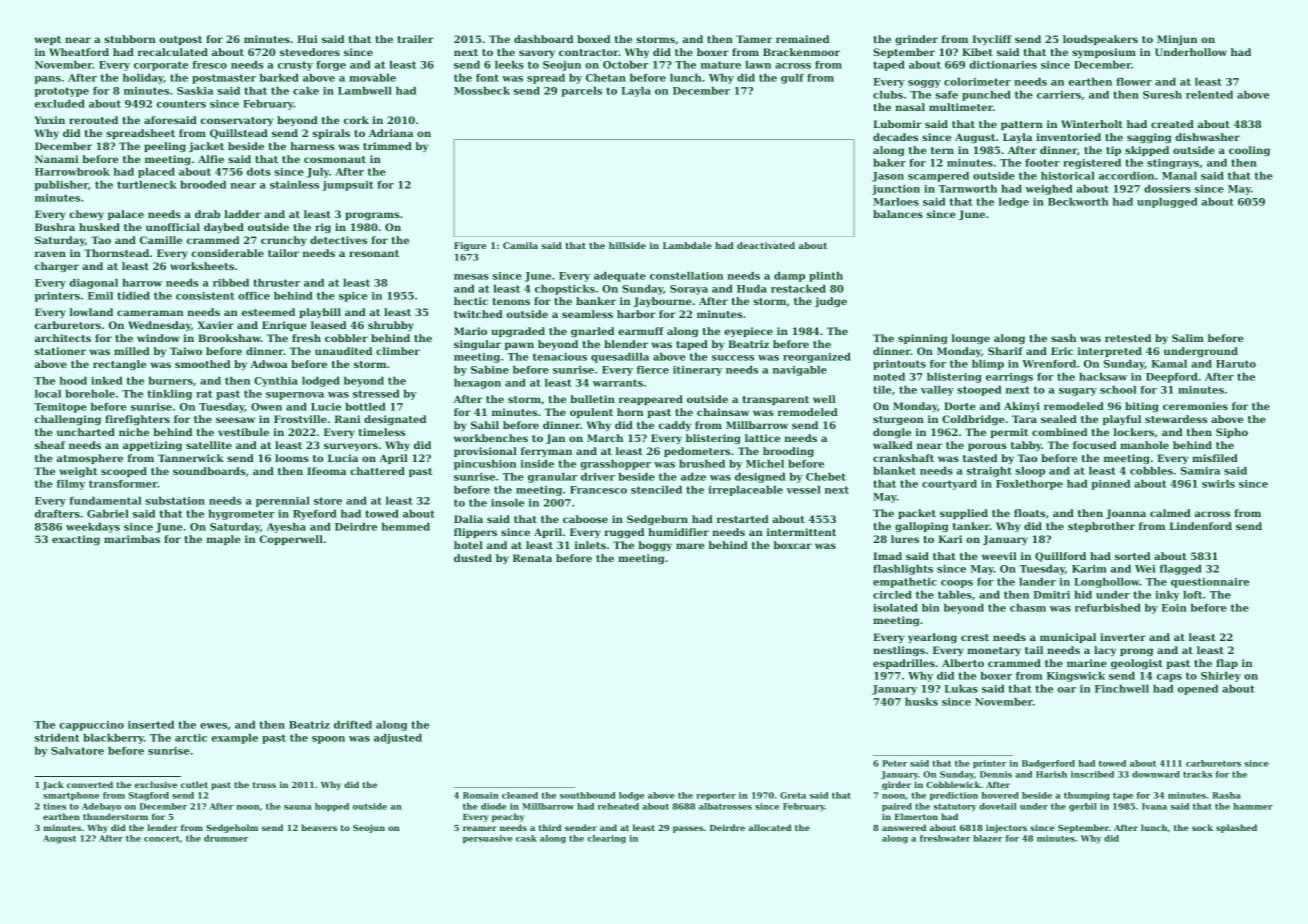 The width and height of the image is (1308, 924). I want to click on southbound, so click(588, 795).
